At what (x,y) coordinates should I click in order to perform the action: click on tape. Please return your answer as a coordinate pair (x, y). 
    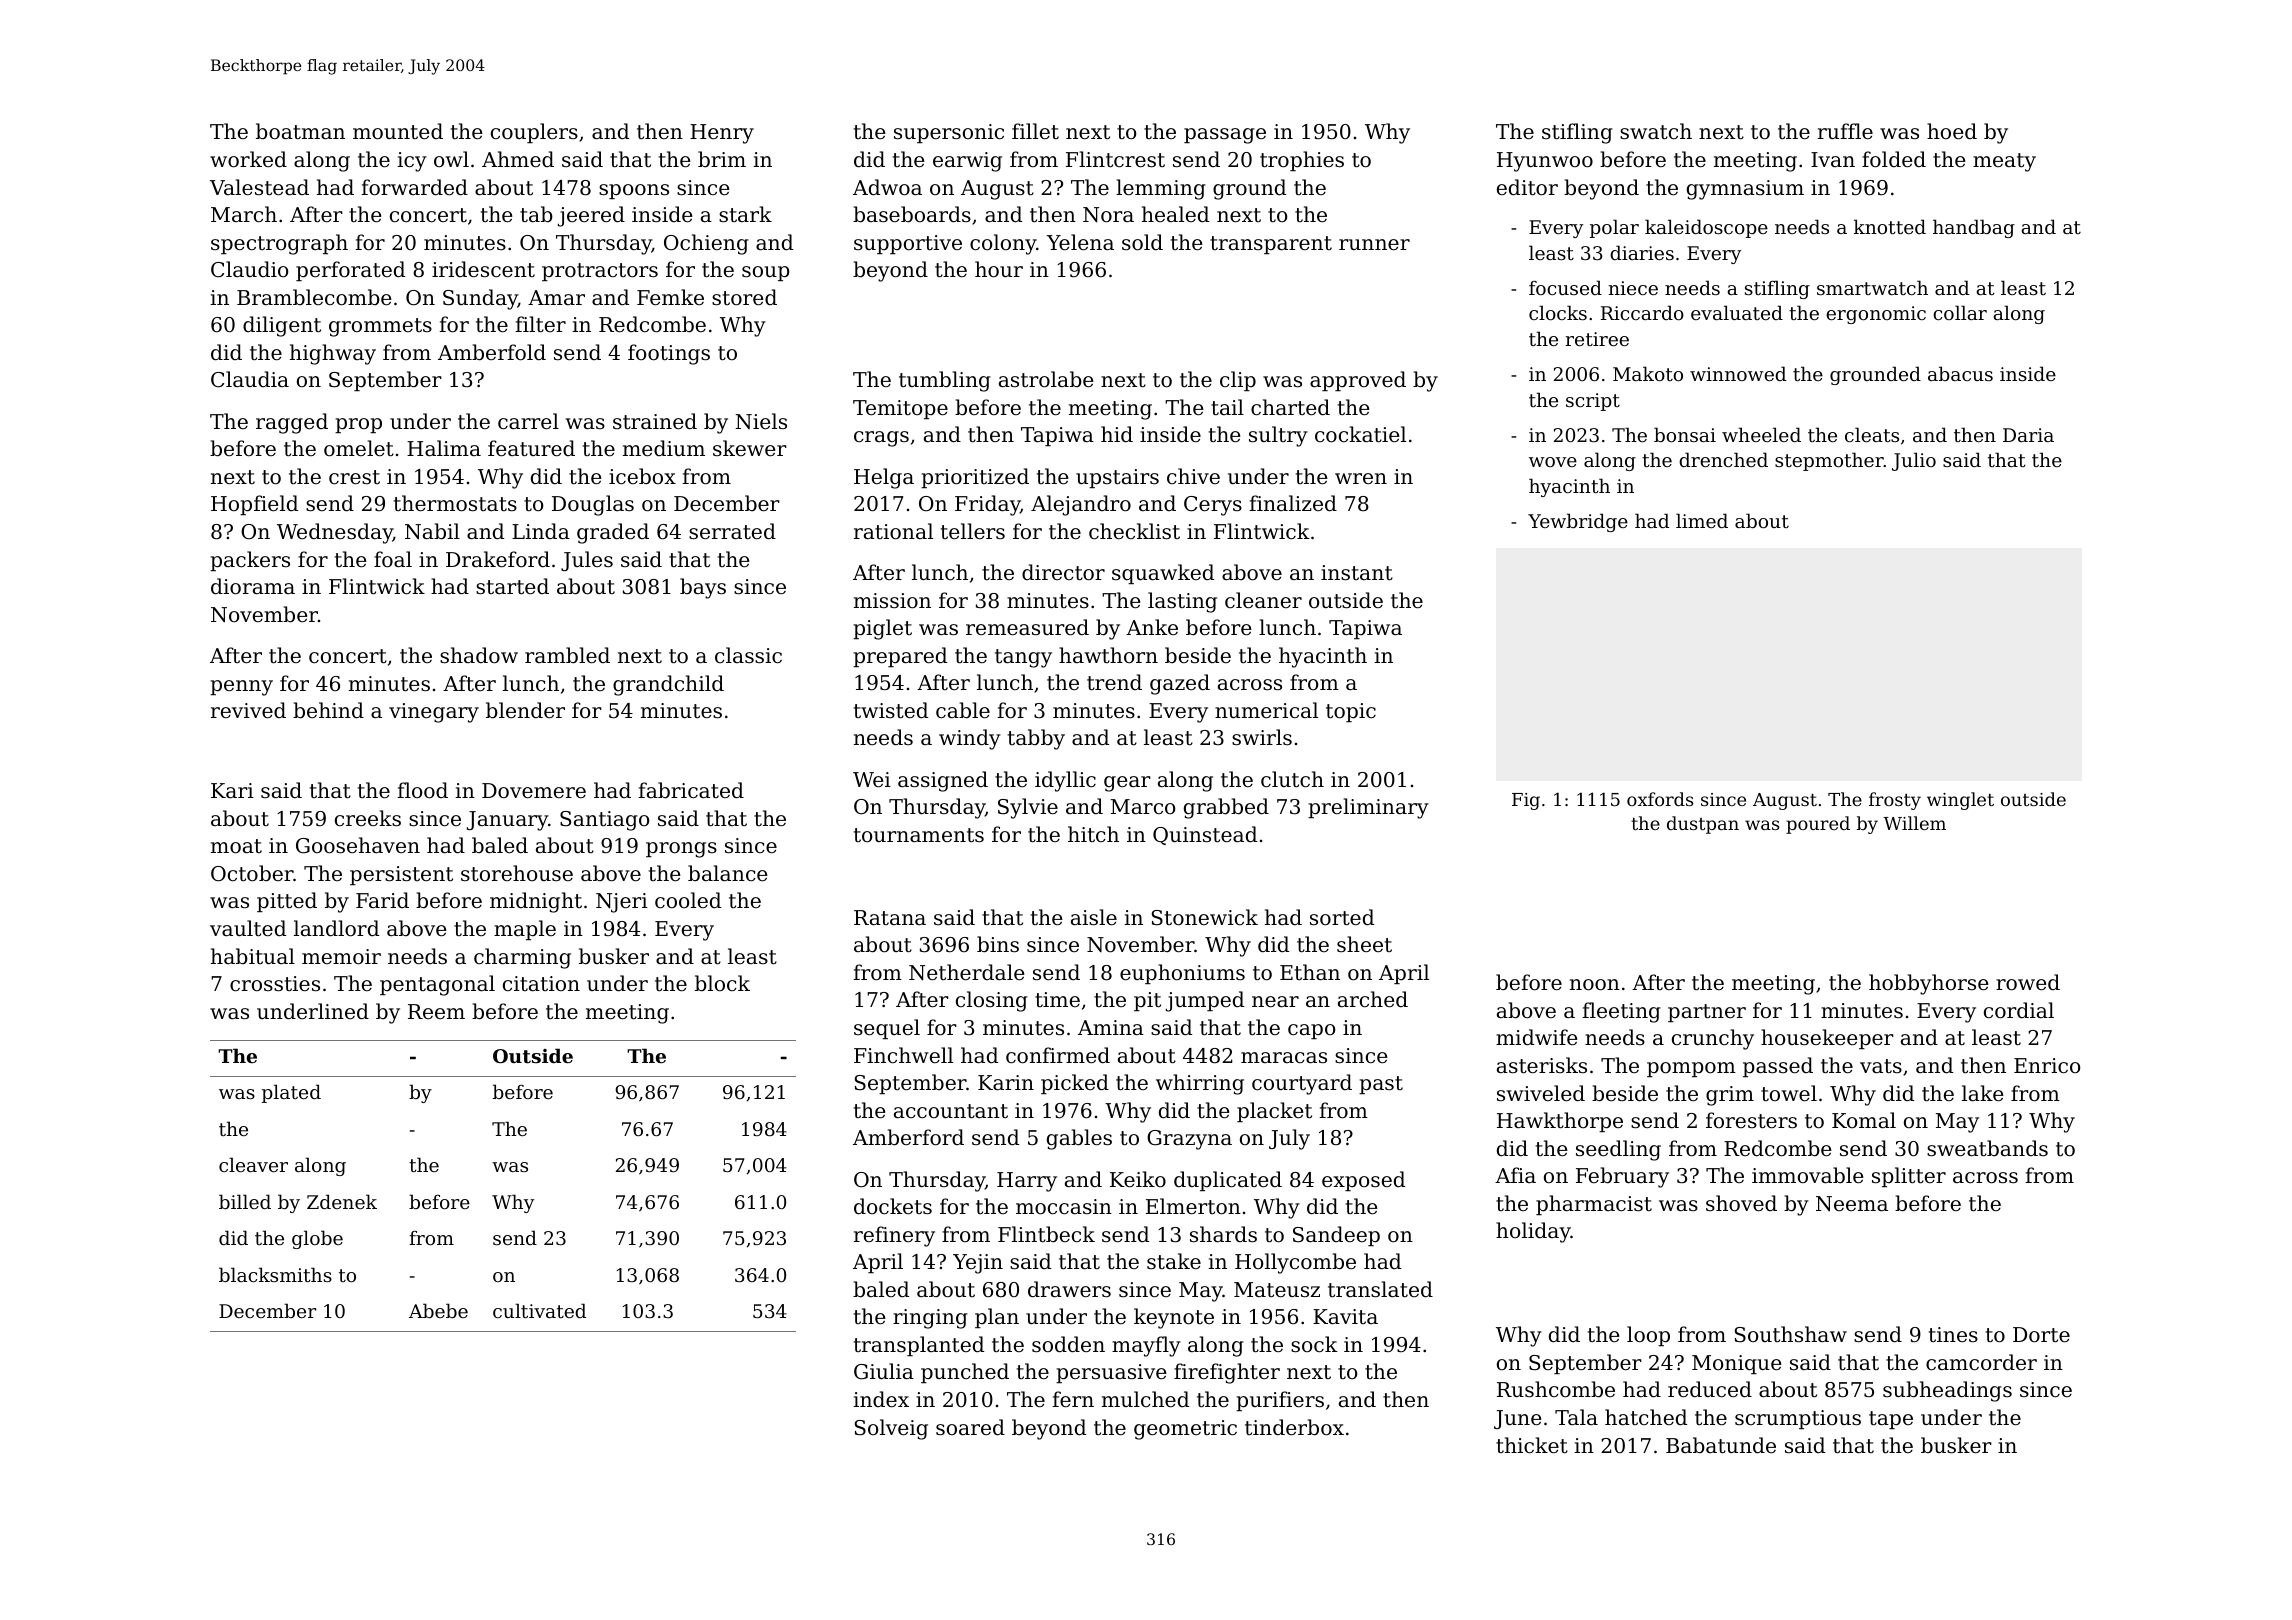
    Looking at the image, I should click on (1891, 1420).
